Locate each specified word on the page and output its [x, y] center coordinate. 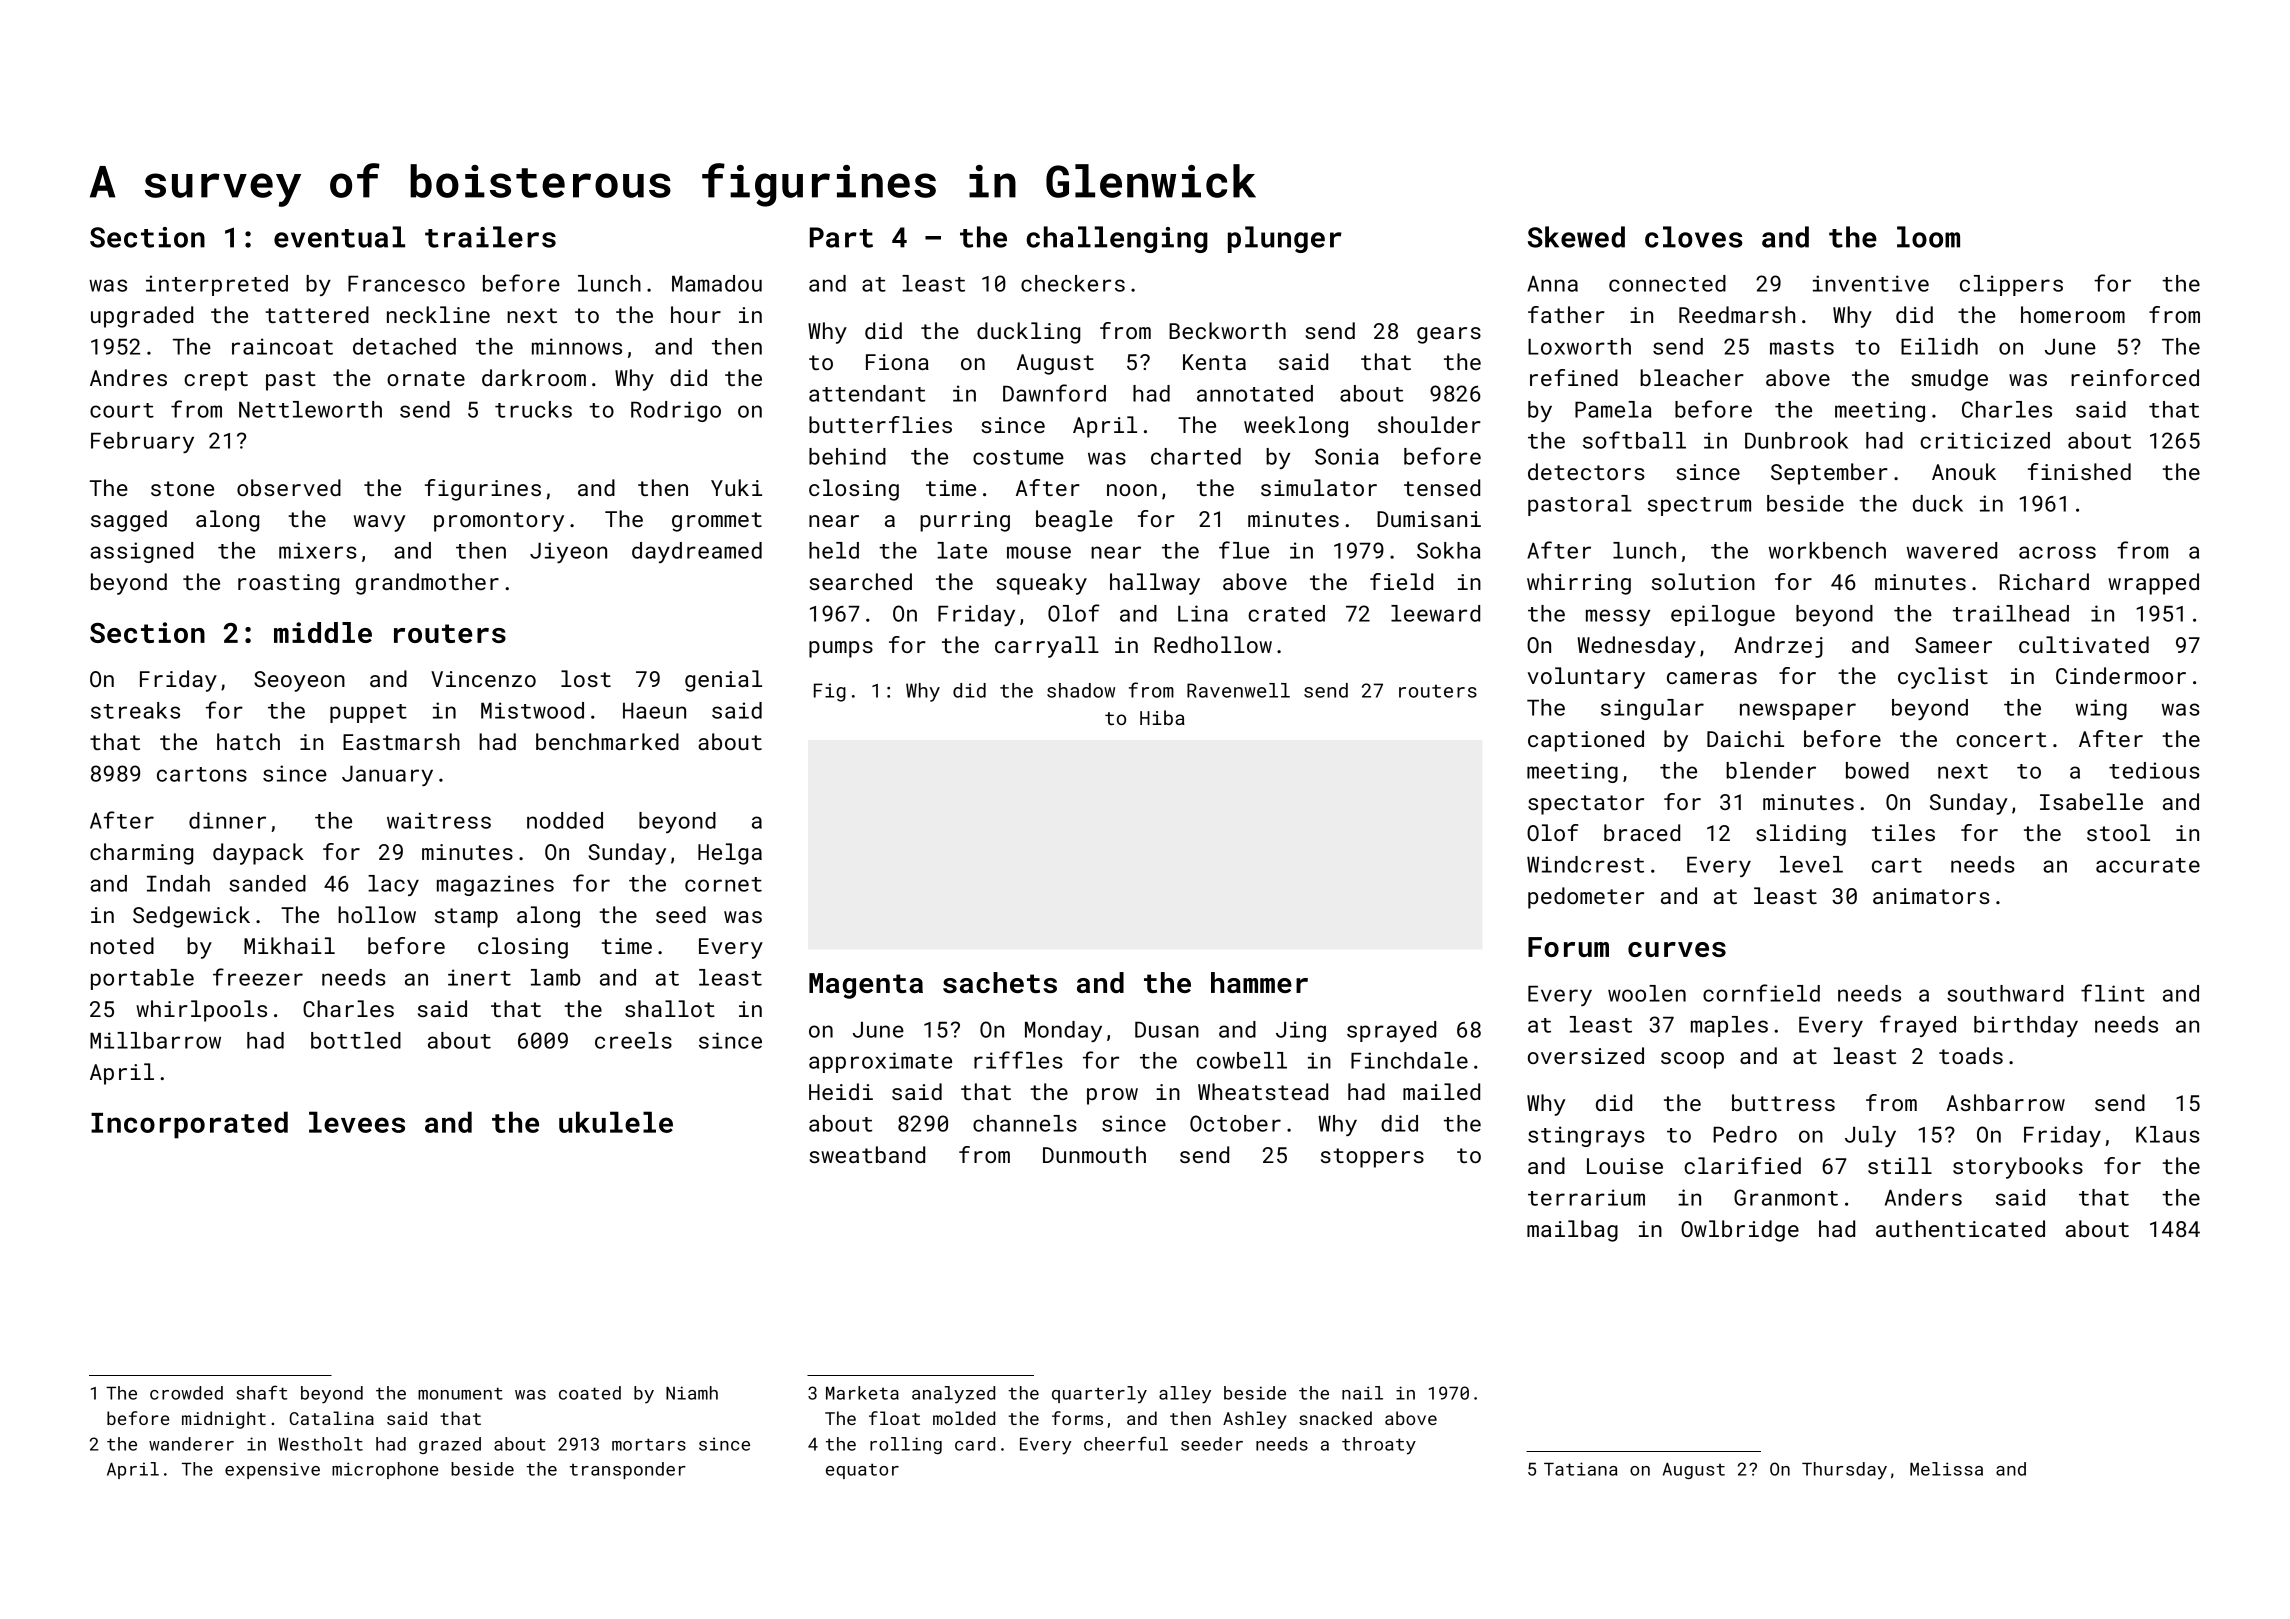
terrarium [1586, 1197]
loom [1928, 237]
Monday [1063, 1031]
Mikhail [289, 945]
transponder [627, 1470]
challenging [1117, 239]
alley [1185, 1395]
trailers [490, 237]
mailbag [1572, 1231]
